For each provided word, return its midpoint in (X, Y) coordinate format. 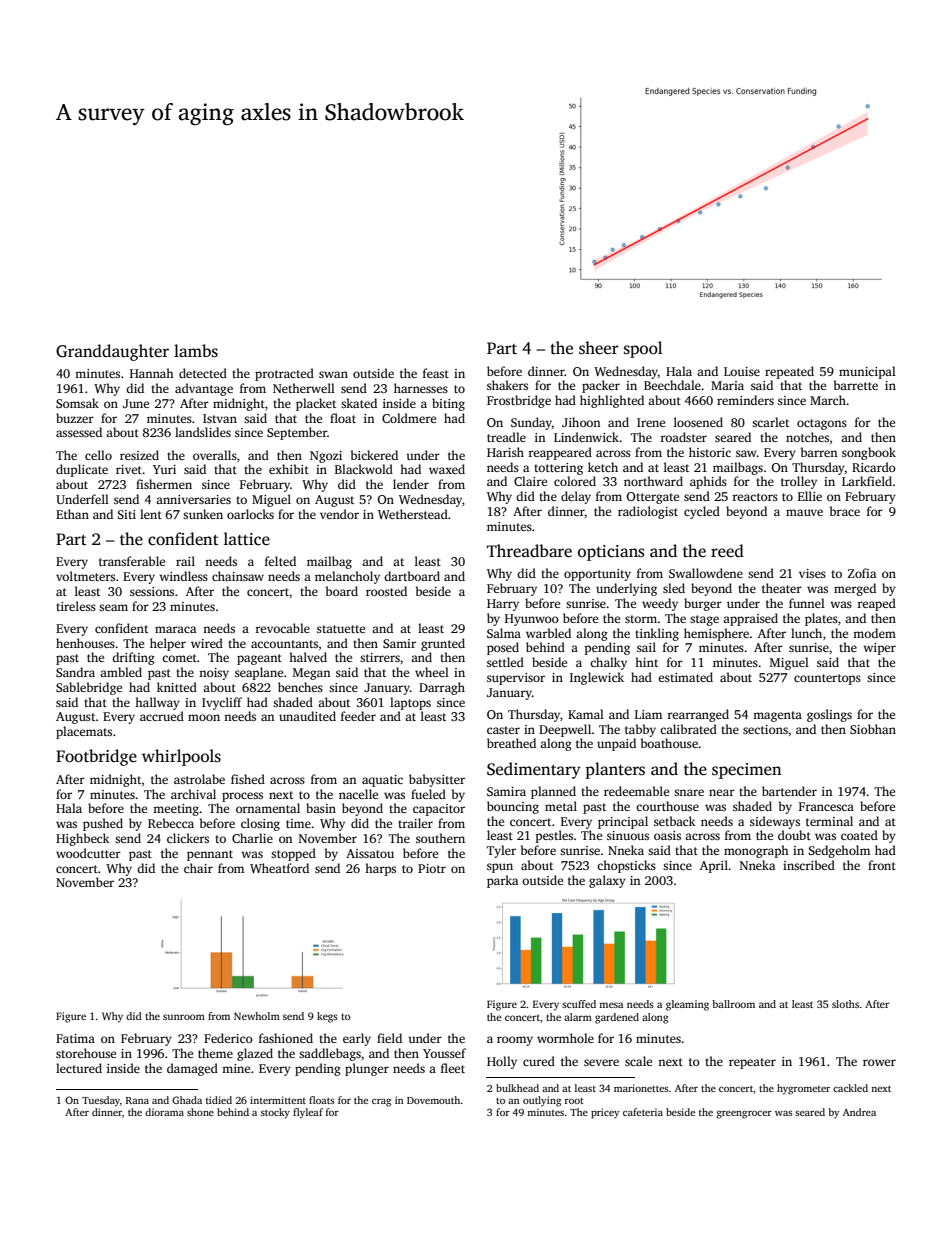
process (242, 797)
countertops (827, 679)
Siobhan (873, 729)
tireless (76, 606)
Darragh (442, 688)
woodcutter (88, 853)
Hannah (152, 373)
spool (643, 349)
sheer (598, 348)
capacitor (439, 810)
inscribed (809, 865)
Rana (137, 1100)
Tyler (501, 851)
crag (381, 1103)
